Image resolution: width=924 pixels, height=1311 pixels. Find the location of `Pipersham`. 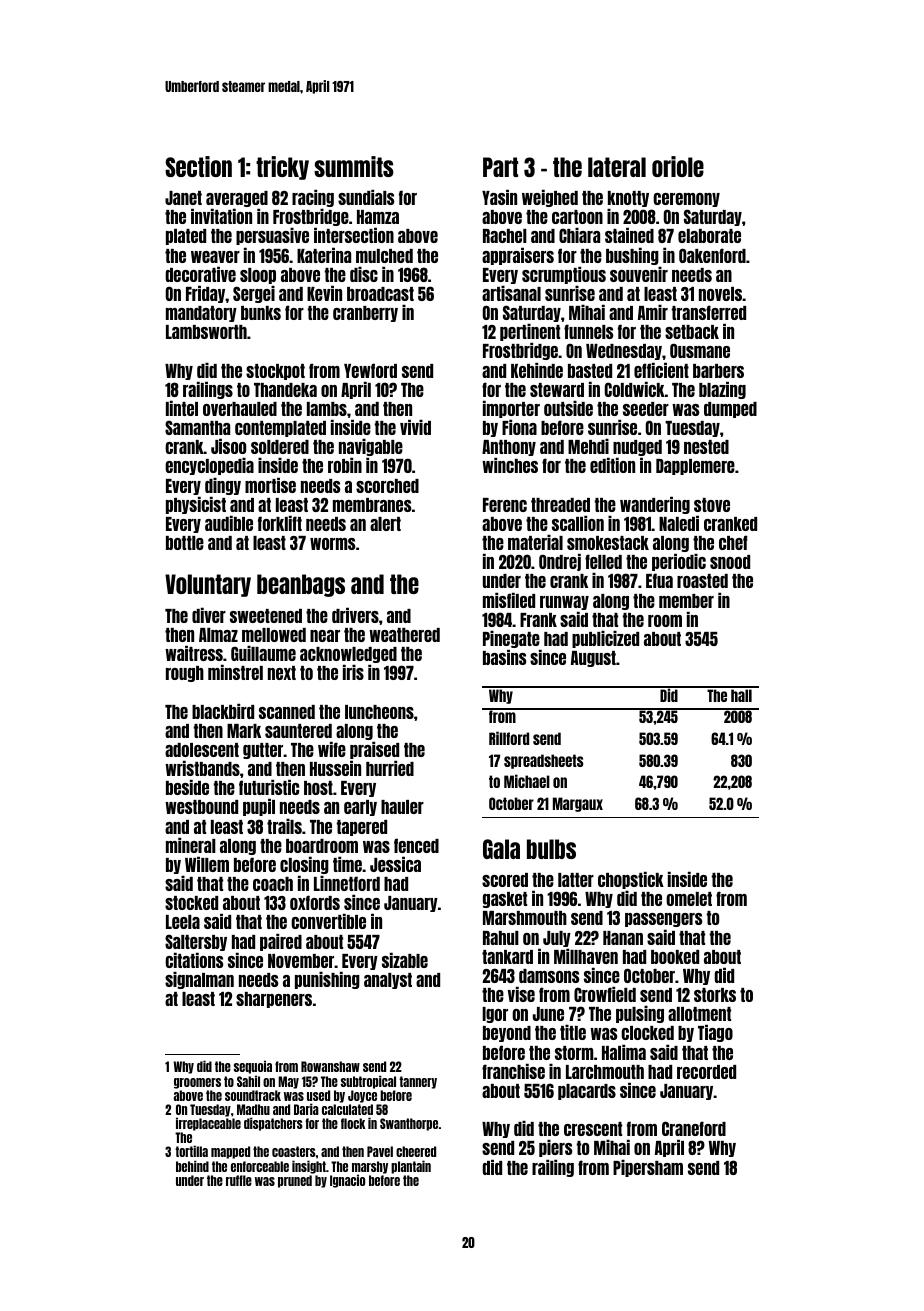

Pipersham is located at coordinates (648, 1168).
